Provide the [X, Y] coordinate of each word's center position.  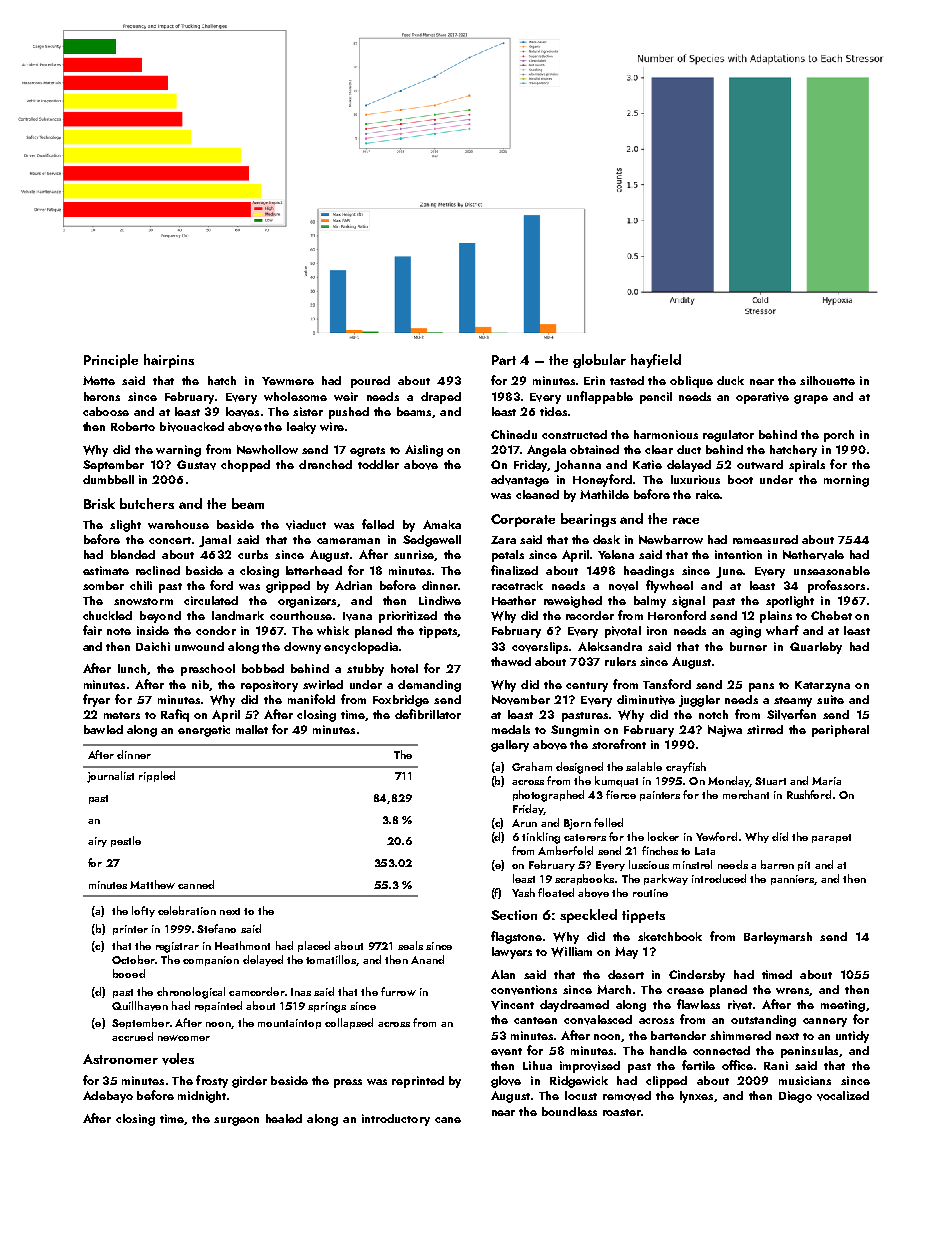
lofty [143, 911]
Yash [523, 892]
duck [730, 380]
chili [141, 585]
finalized [514, 570]
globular [599, 361]
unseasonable [832, 570]
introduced [719, 878]
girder [249, 1082]
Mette [99, 380]
